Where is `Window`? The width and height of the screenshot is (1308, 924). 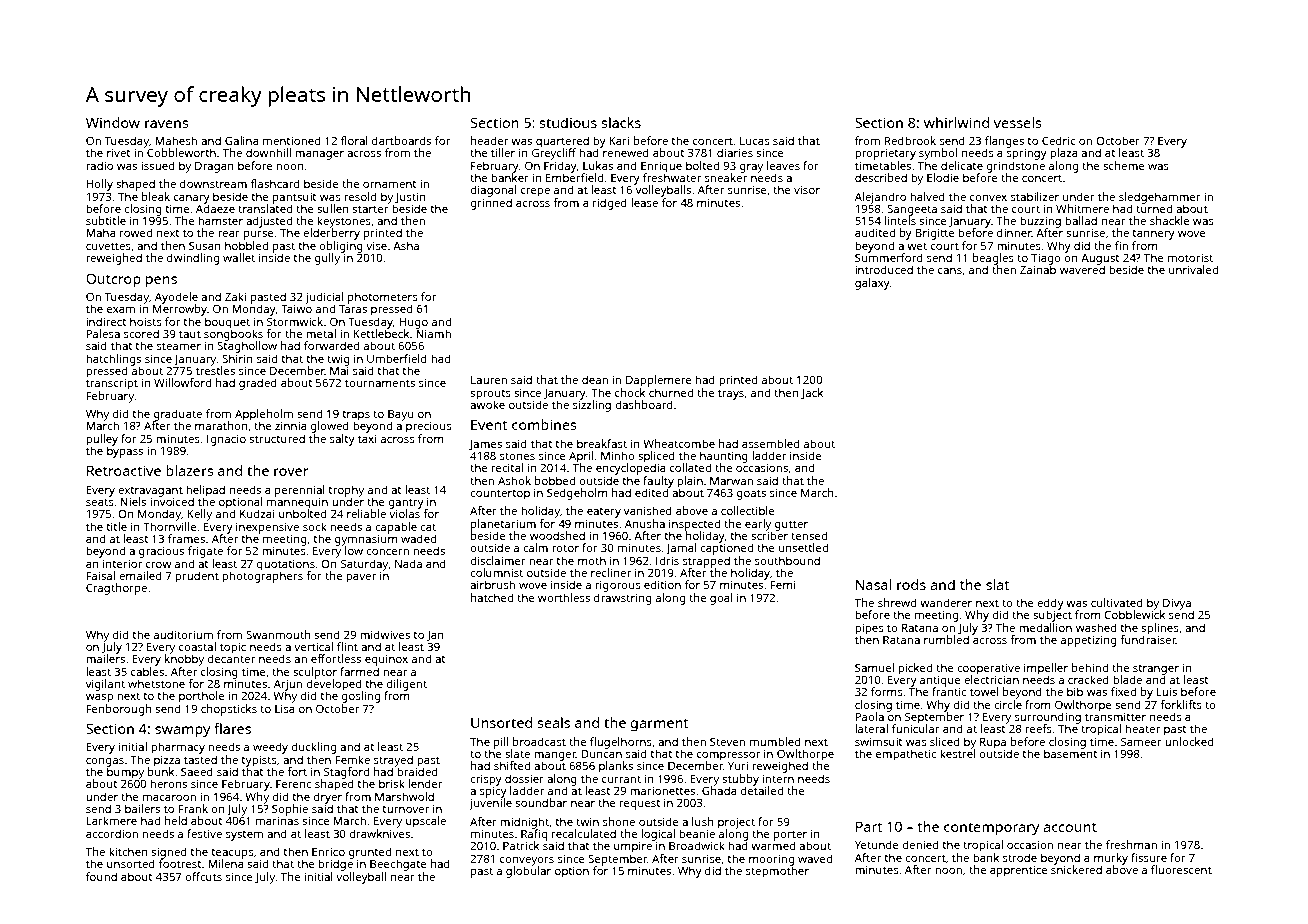
Window is located at coordinates (113, 122).
